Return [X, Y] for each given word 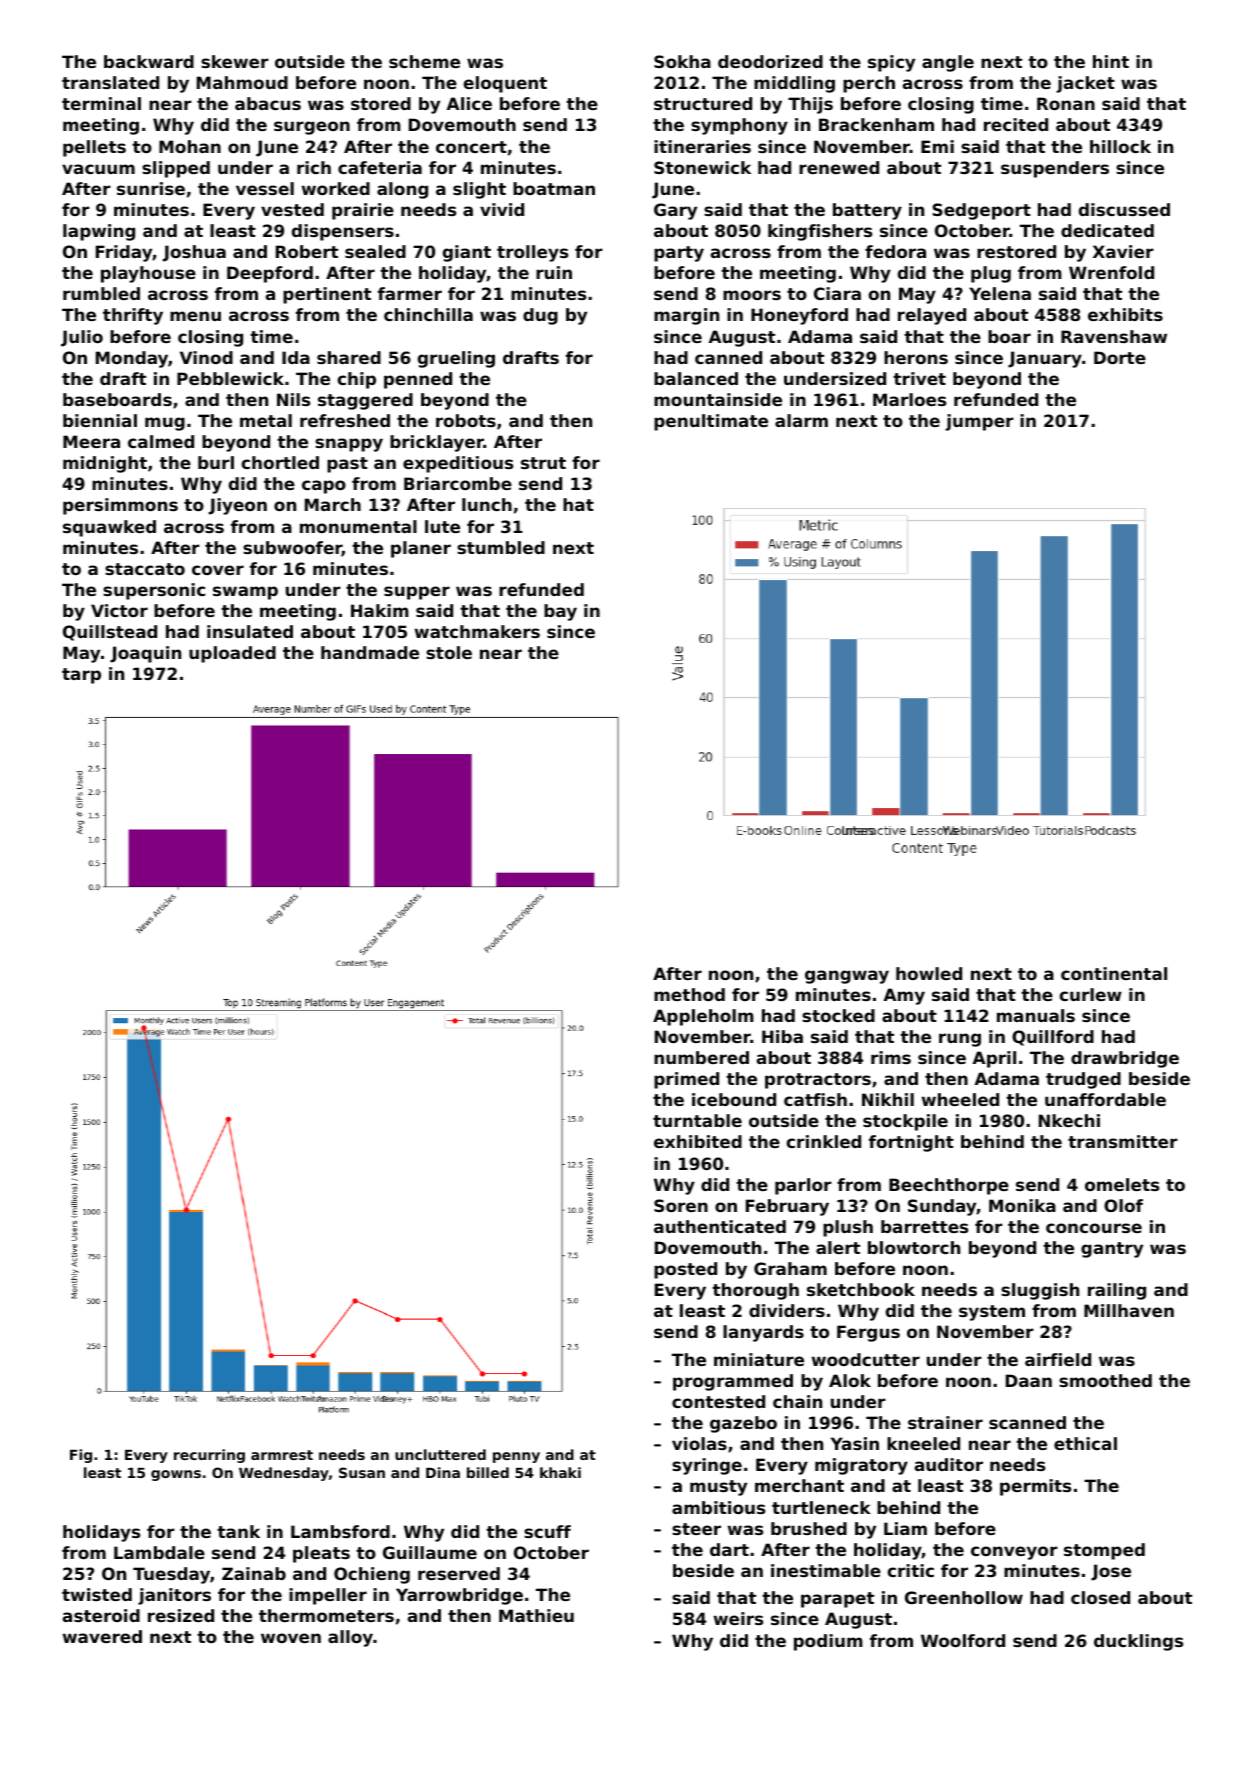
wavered [102, 1636]
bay [560, 612]
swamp [245, 593]
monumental [358, 526]
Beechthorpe [949, 1186]
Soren [681, 1205]
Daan [1029, 1380]
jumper [979, 422]
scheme [424, 61]
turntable [697, 1120]
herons [916, 357]
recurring [209, 1456]
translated [110, 82]
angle [948, 63]
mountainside [718, 399]
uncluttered [440, 1454]
